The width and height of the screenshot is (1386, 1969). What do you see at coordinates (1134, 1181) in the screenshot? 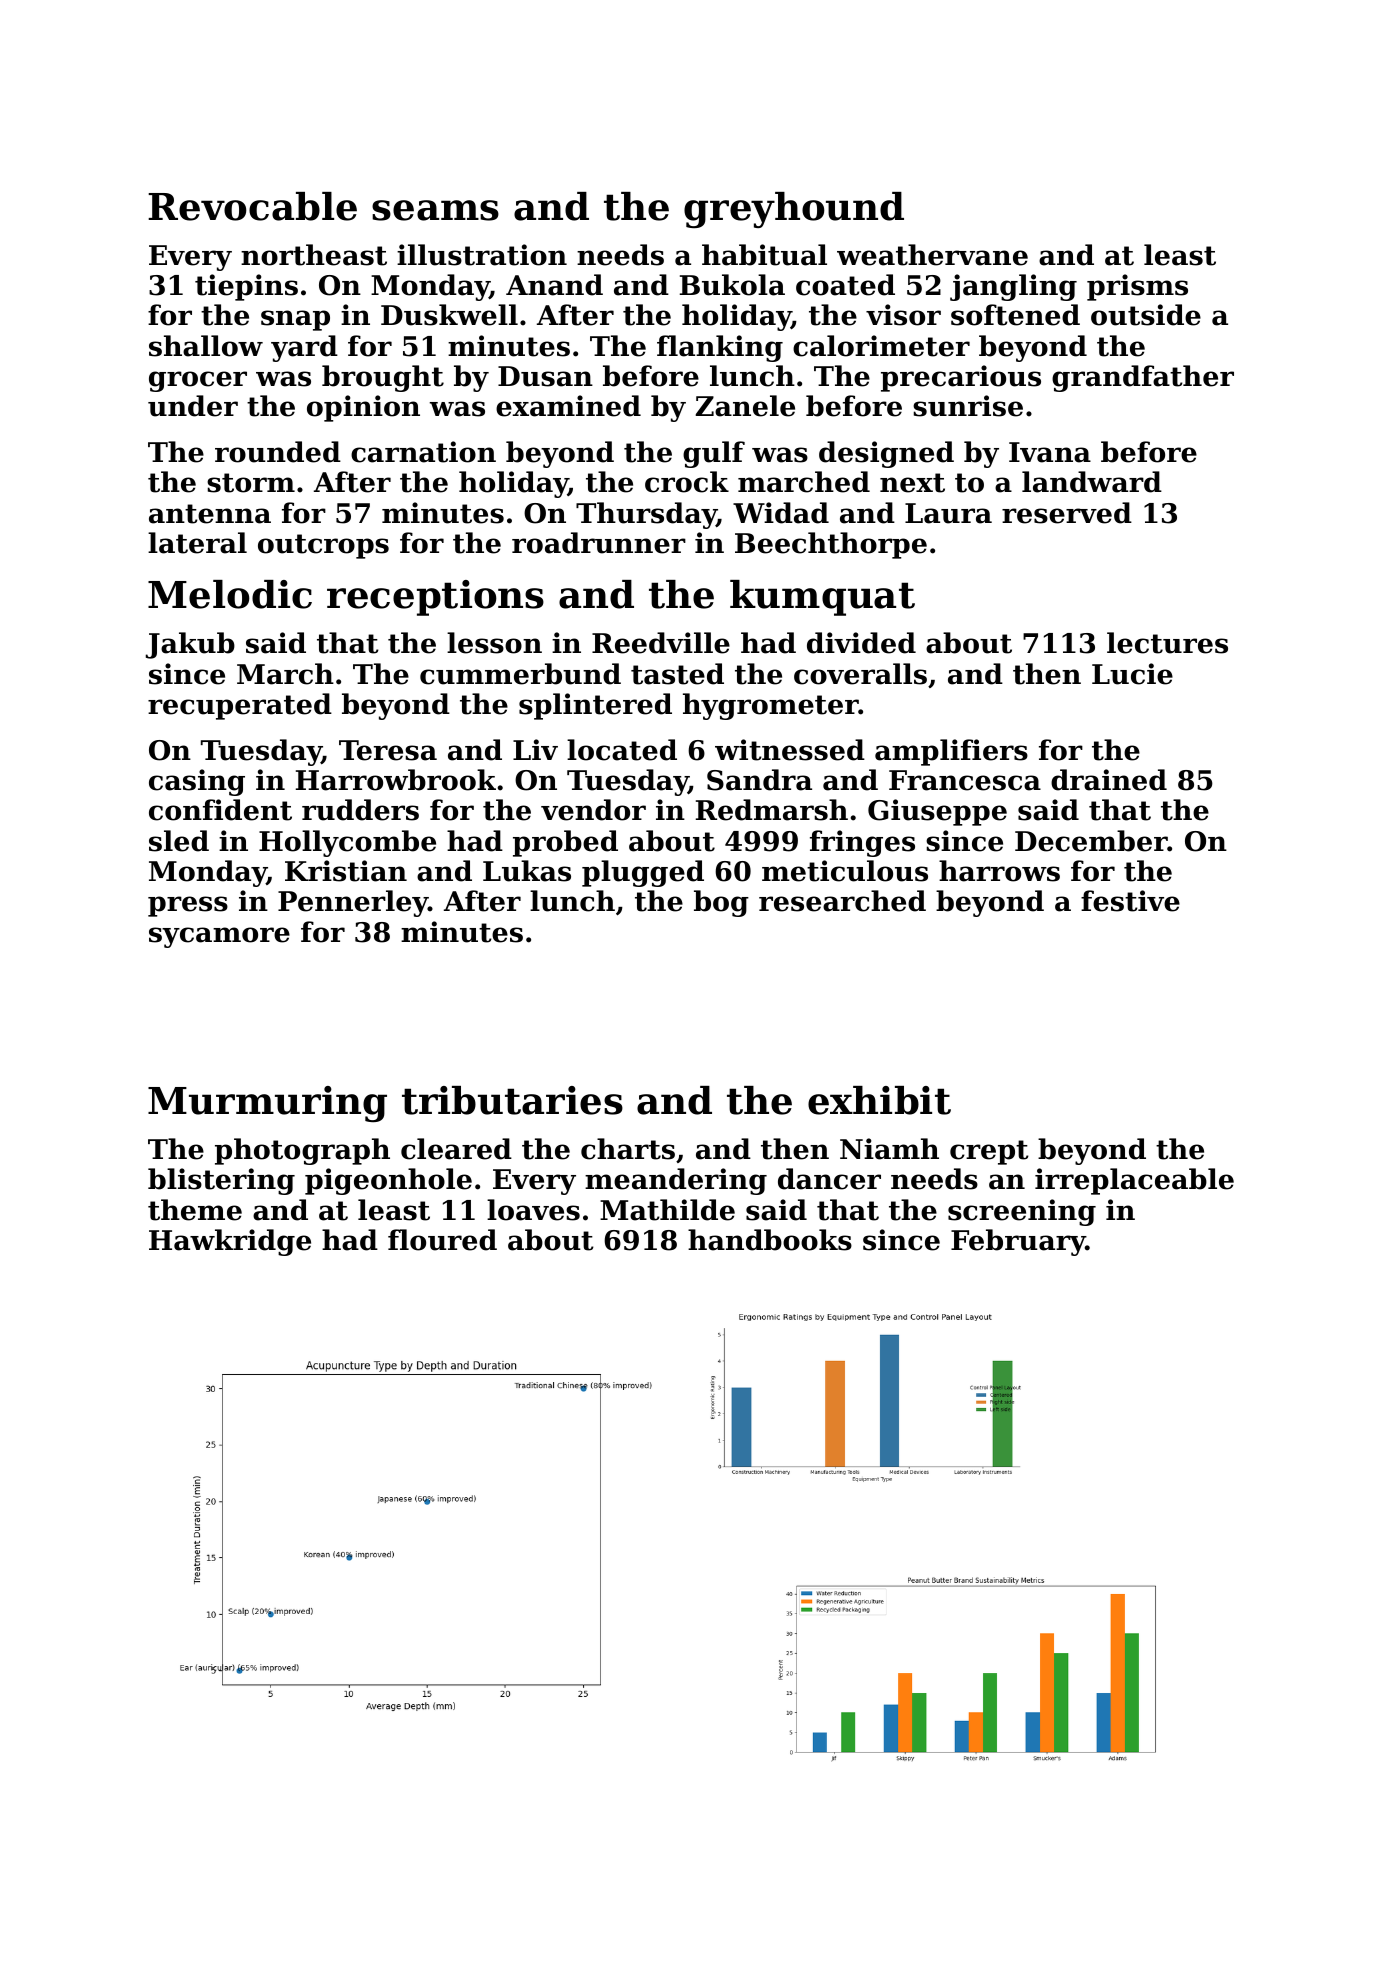
I see `irreplaceable` at bounding box center [1134, 1181].
